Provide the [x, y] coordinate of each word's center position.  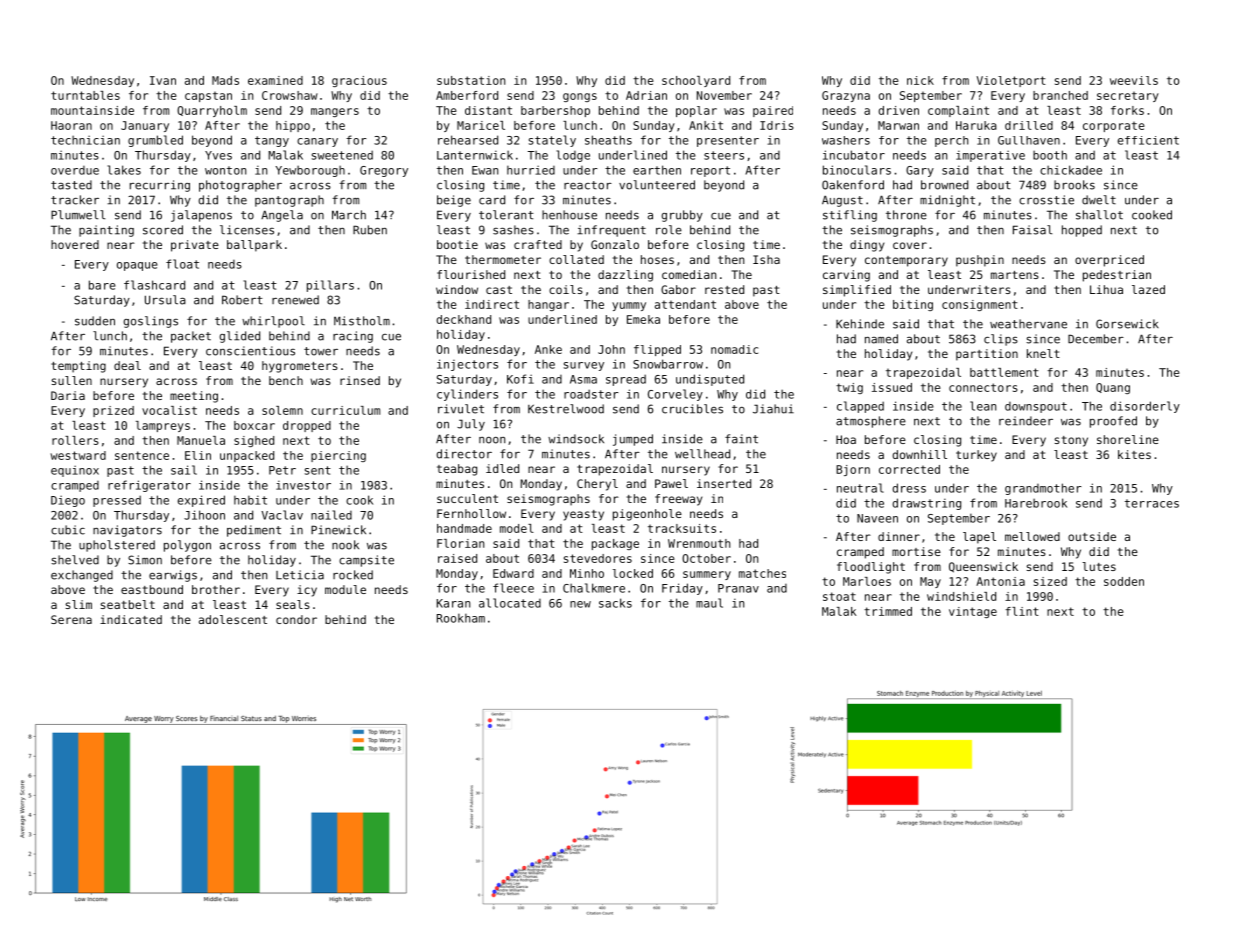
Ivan [163, 80]
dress [909, 488]
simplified [857, 291]
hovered [75, 244]
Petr [282, 470]
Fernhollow [471, 513]
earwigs [173, 576]
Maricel [481, 125]
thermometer [503, 259]
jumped [633, 440]
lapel [979, 538]
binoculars [857, 170]
